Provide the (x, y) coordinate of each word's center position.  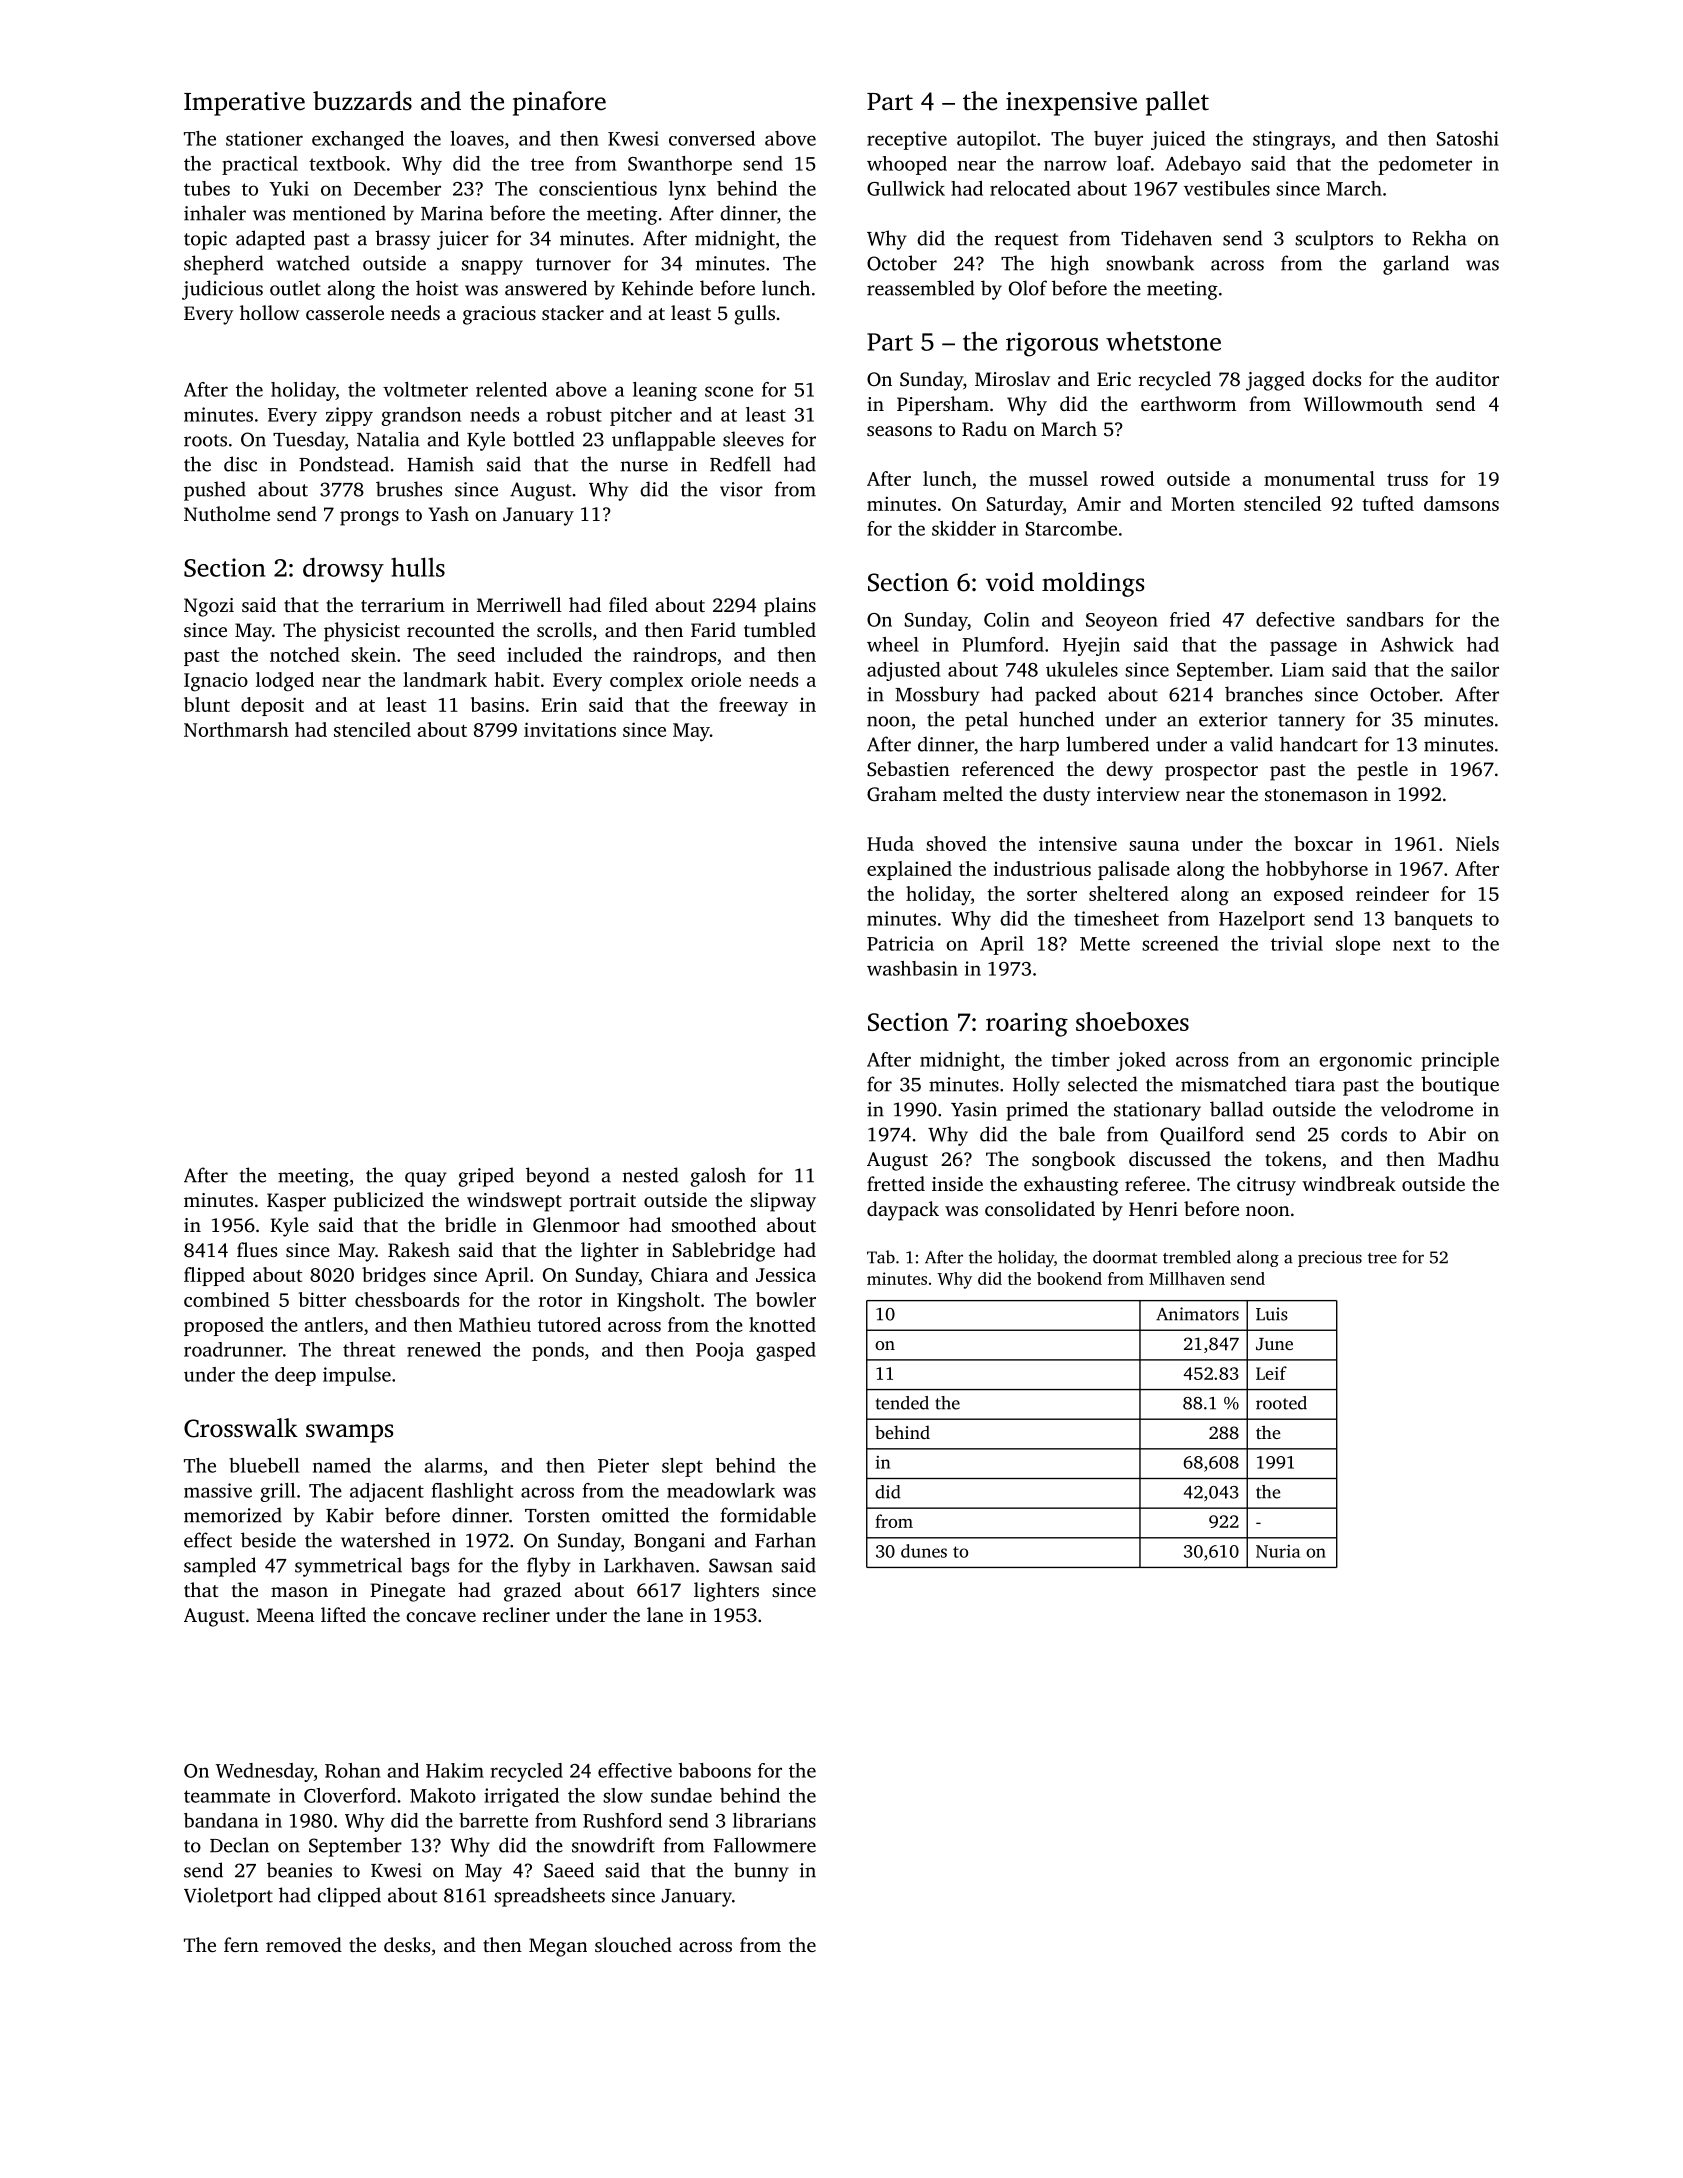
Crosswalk (241, 1428)
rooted (1281, 1403)
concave (441, 1617)
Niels (1477, 843)
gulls (754, 315)
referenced (1008, 768)
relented (511, 389)
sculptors (1334, 240)
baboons (715, 1770)
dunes (924, 1551)
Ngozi (209, 607)
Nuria (1278, 1551)
